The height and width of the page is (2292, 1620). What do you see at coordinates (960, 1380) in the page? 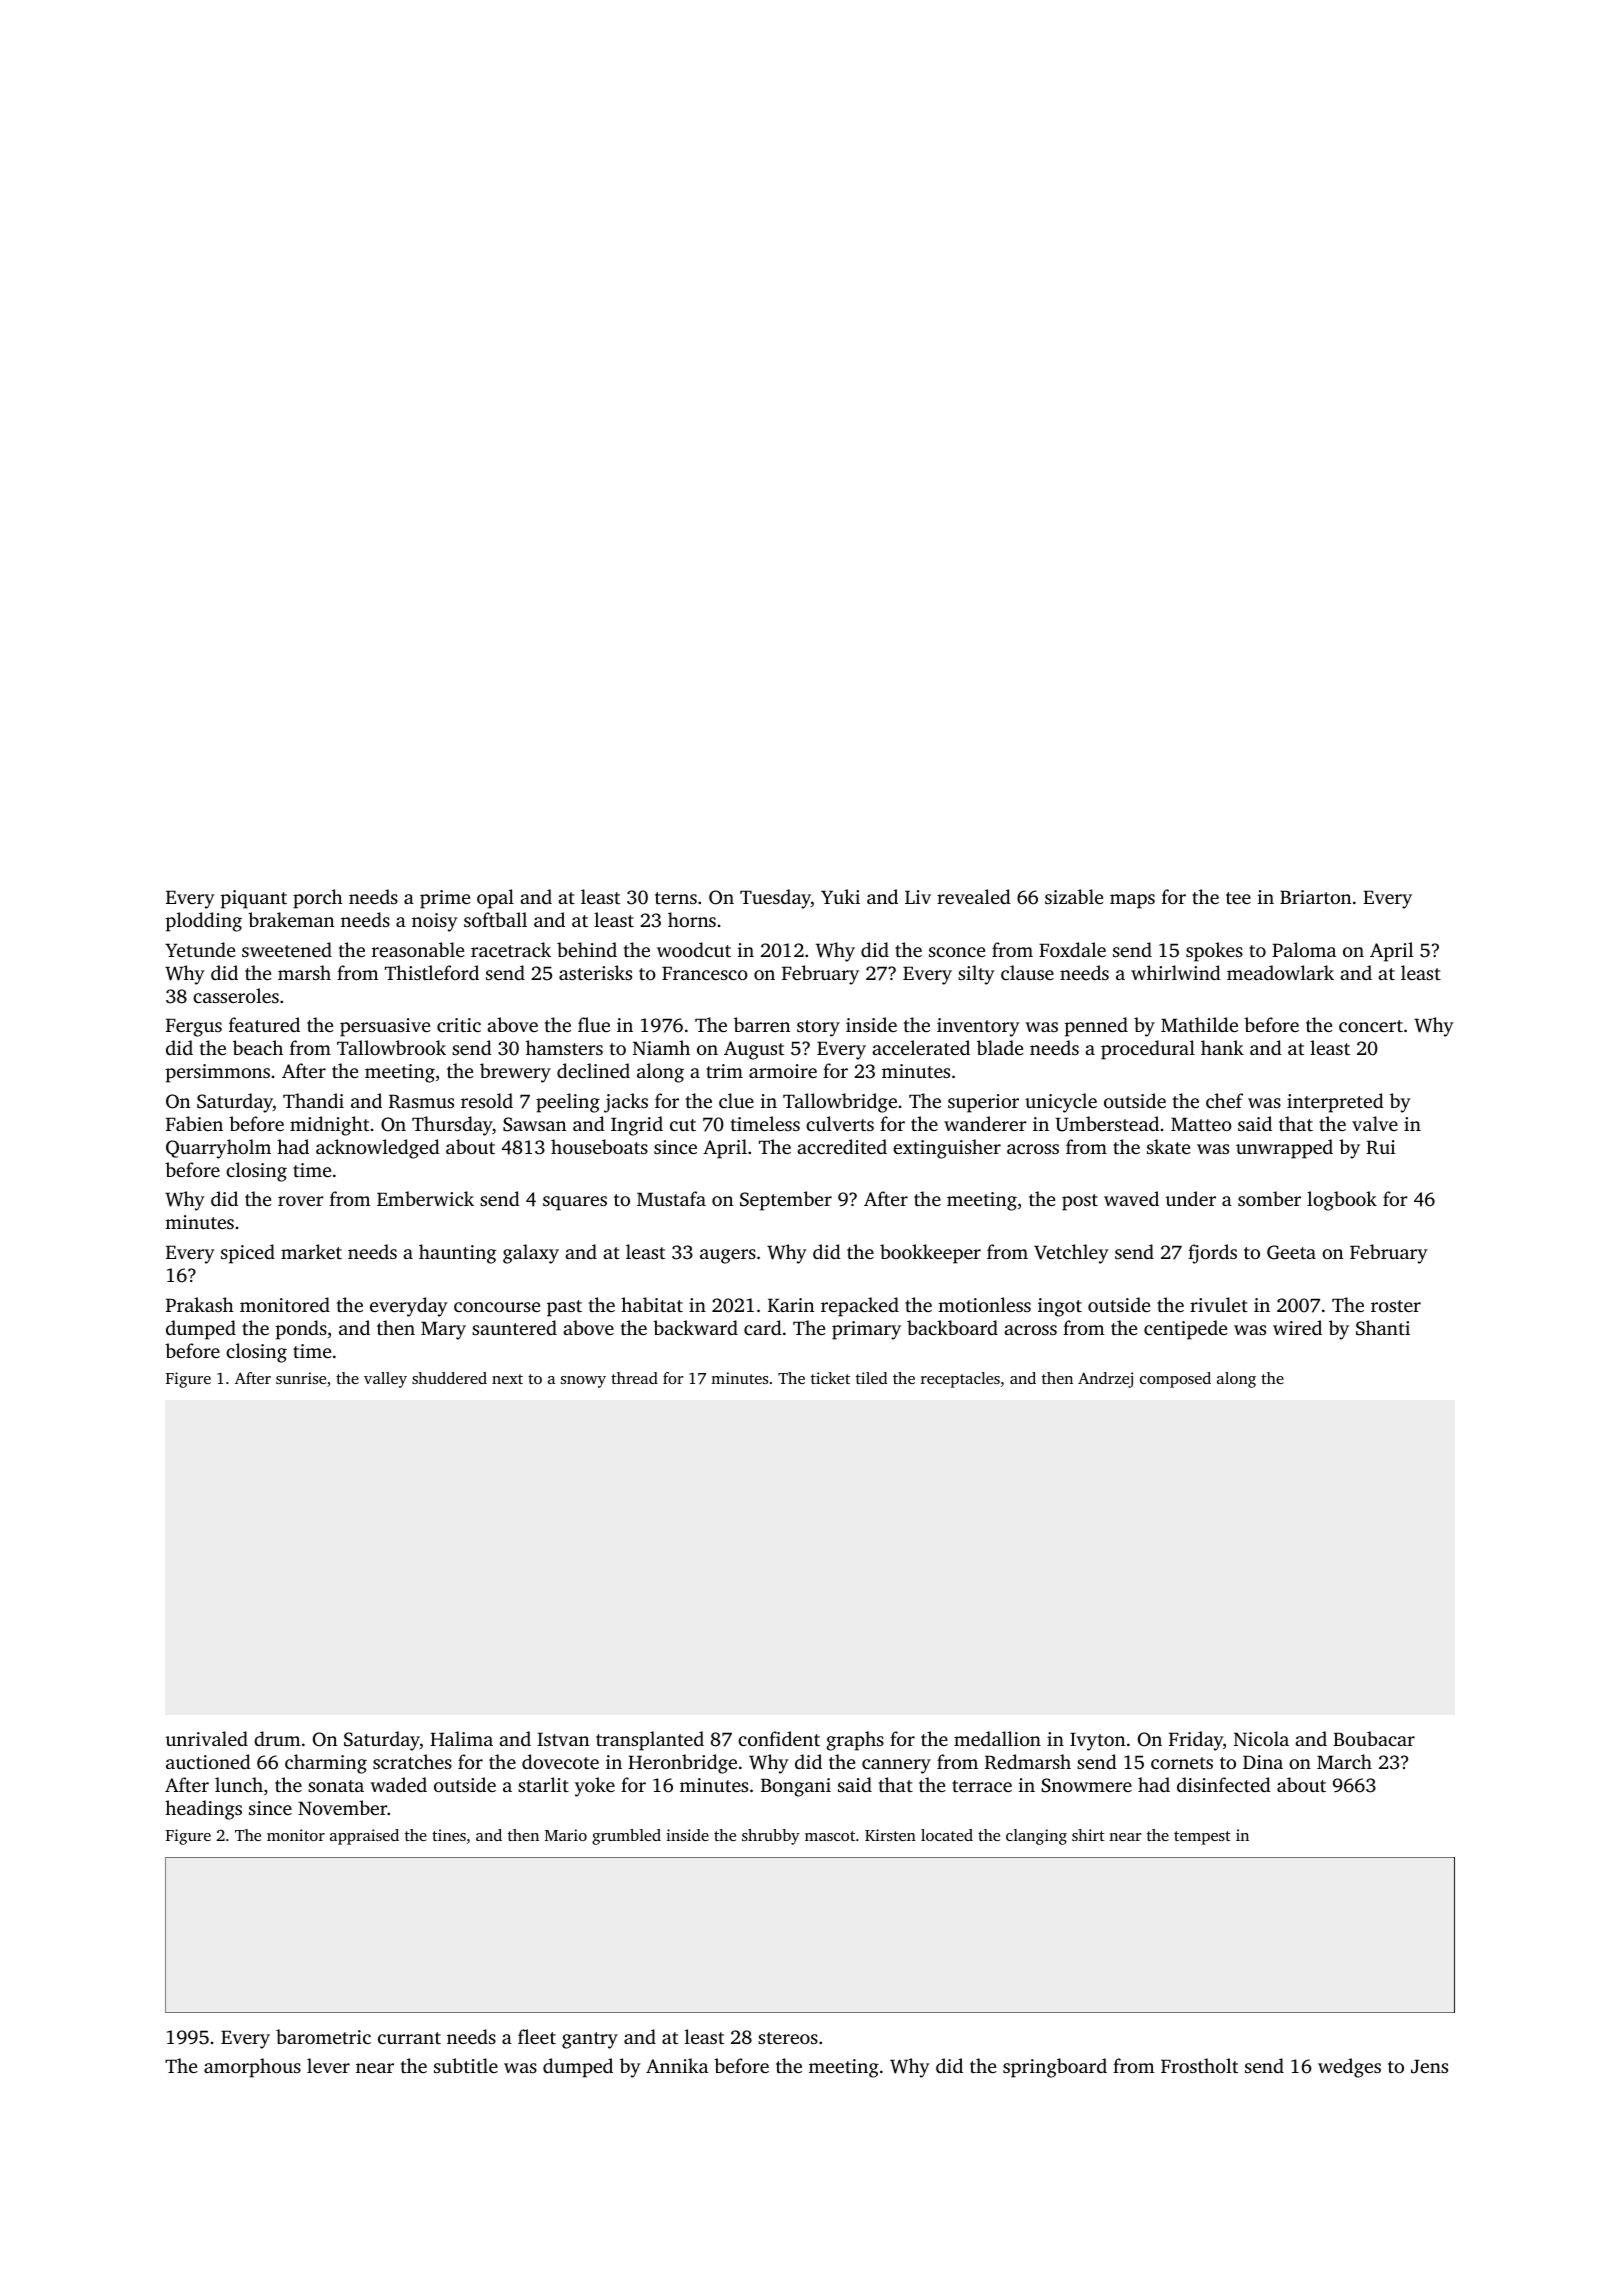
I see `receptacles` at bounding box center [960, 1380].
